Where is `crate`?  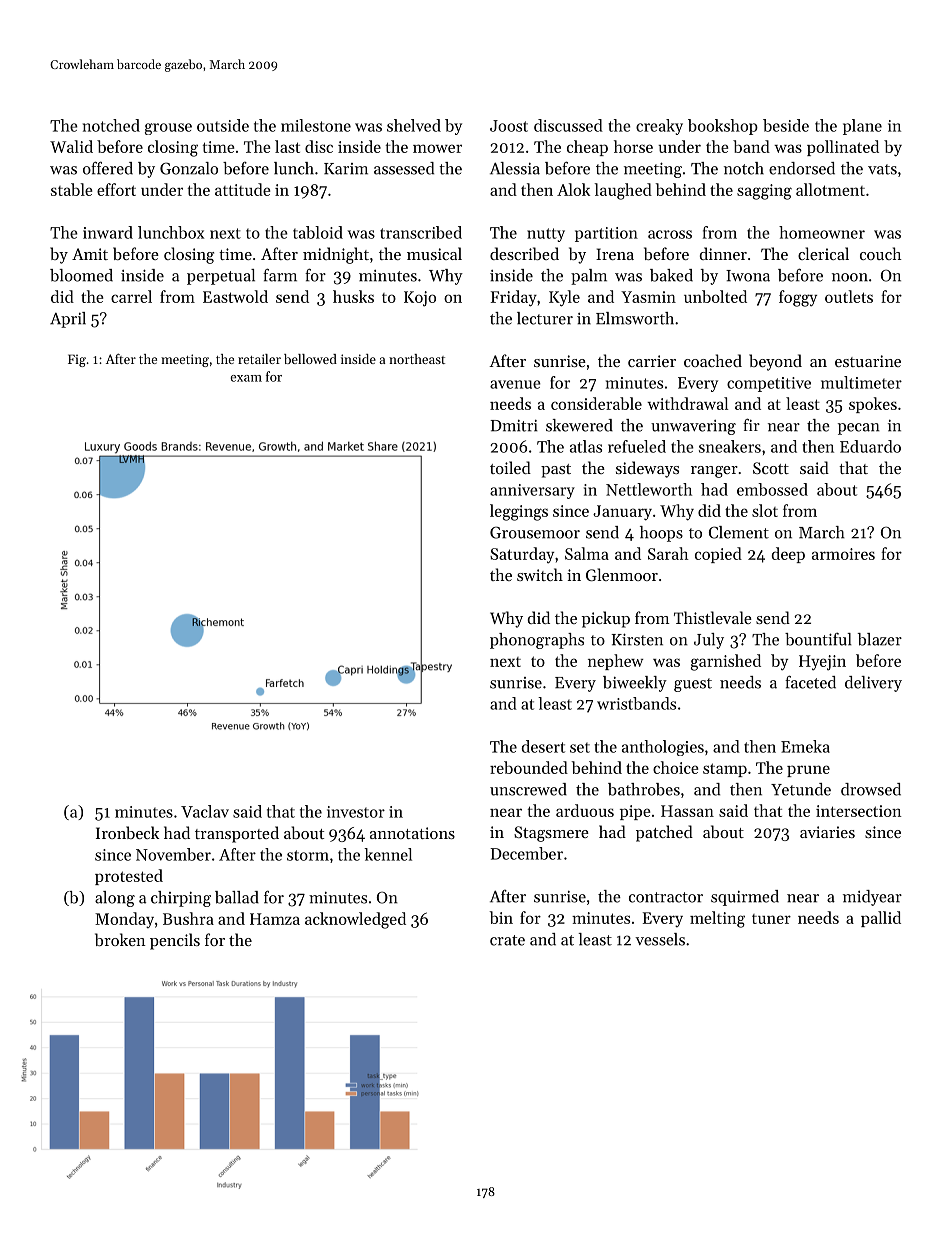
crate is located at coordinates (507, 940).
